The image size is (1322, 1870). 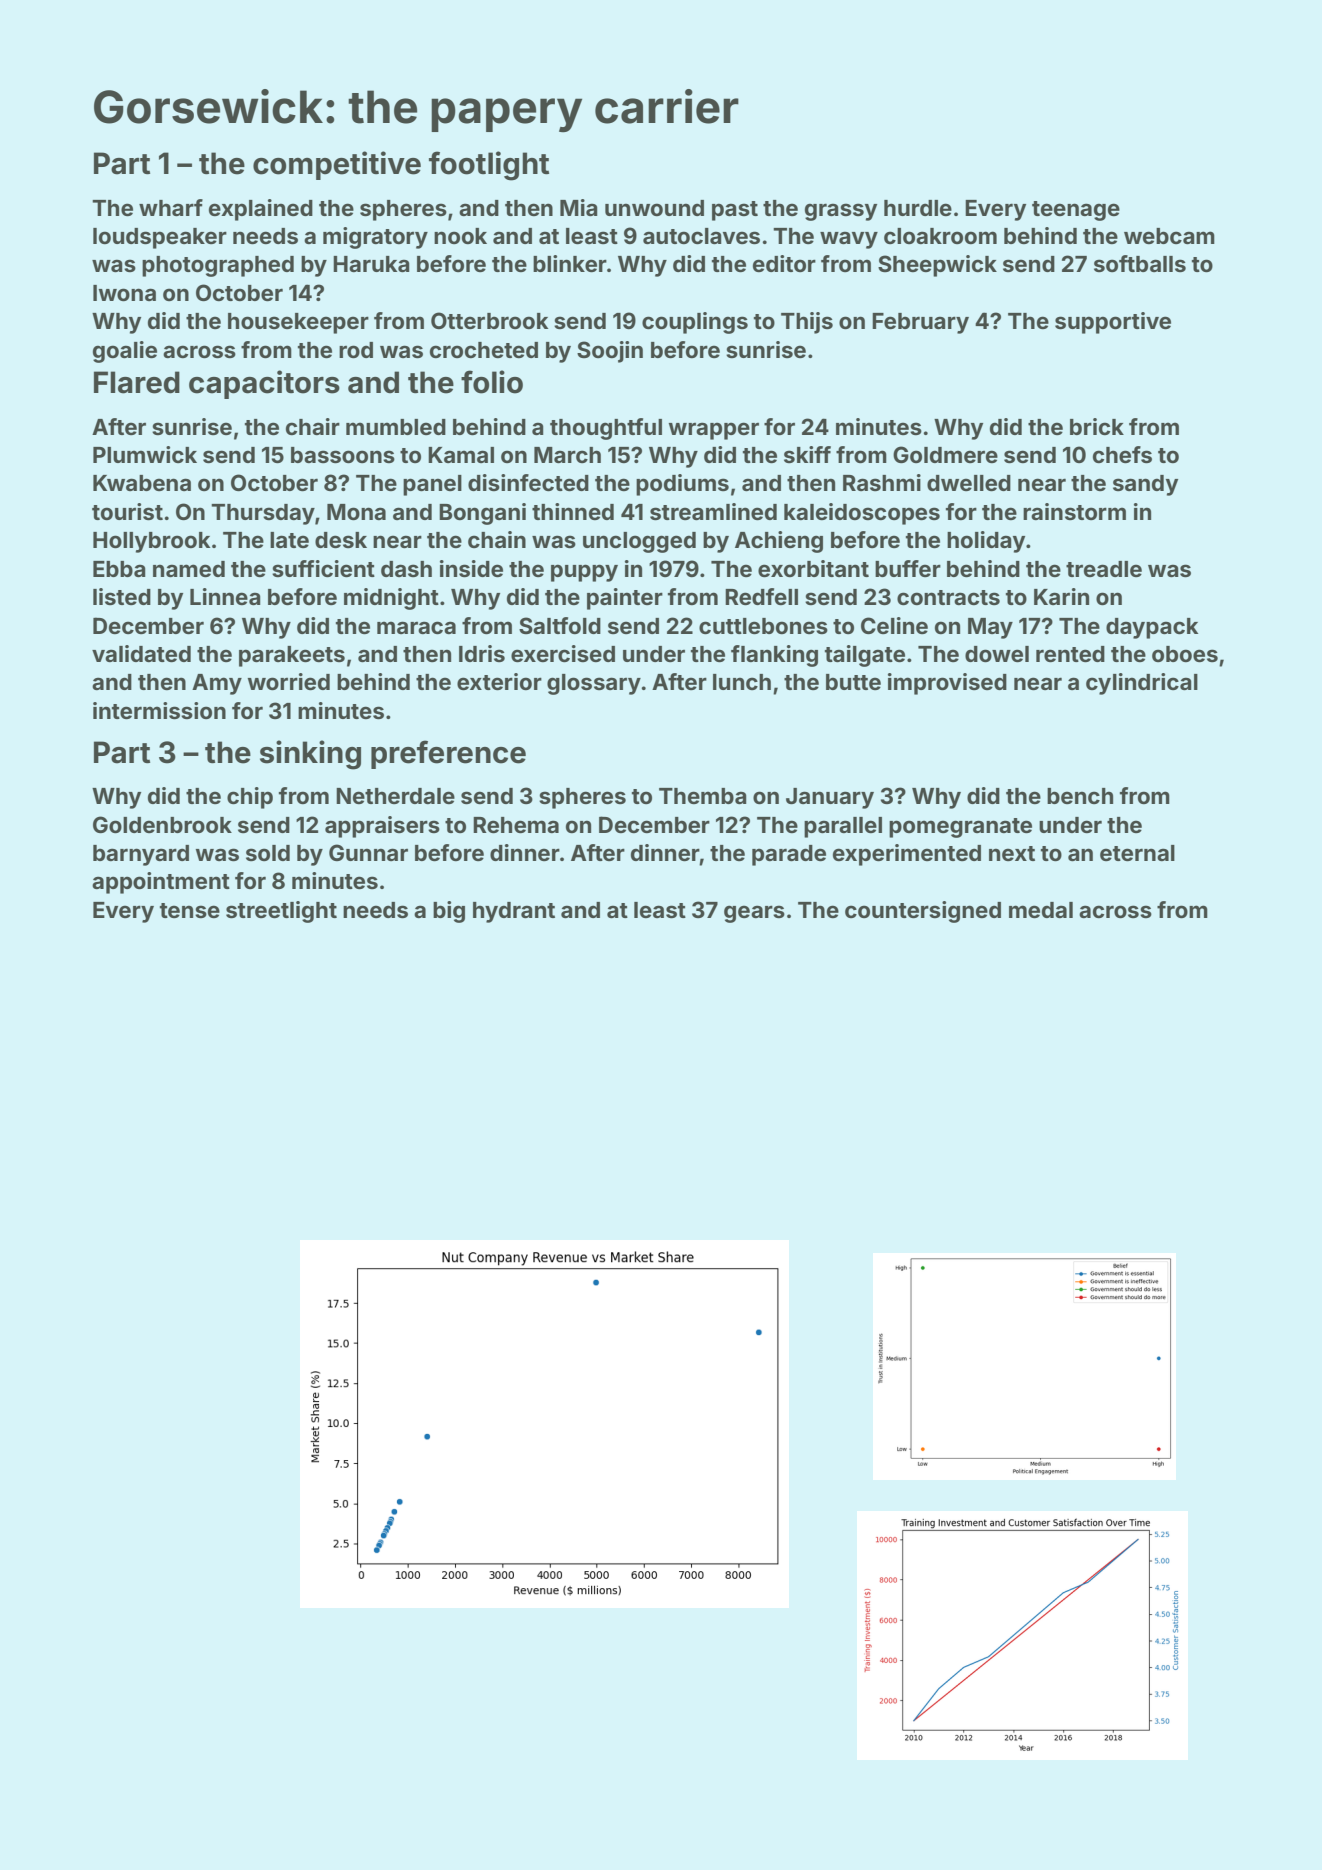 What do you see at coordinates (1061, 596) in the screenshot?
I see `Karin` at bounding box center [1061, 596].
